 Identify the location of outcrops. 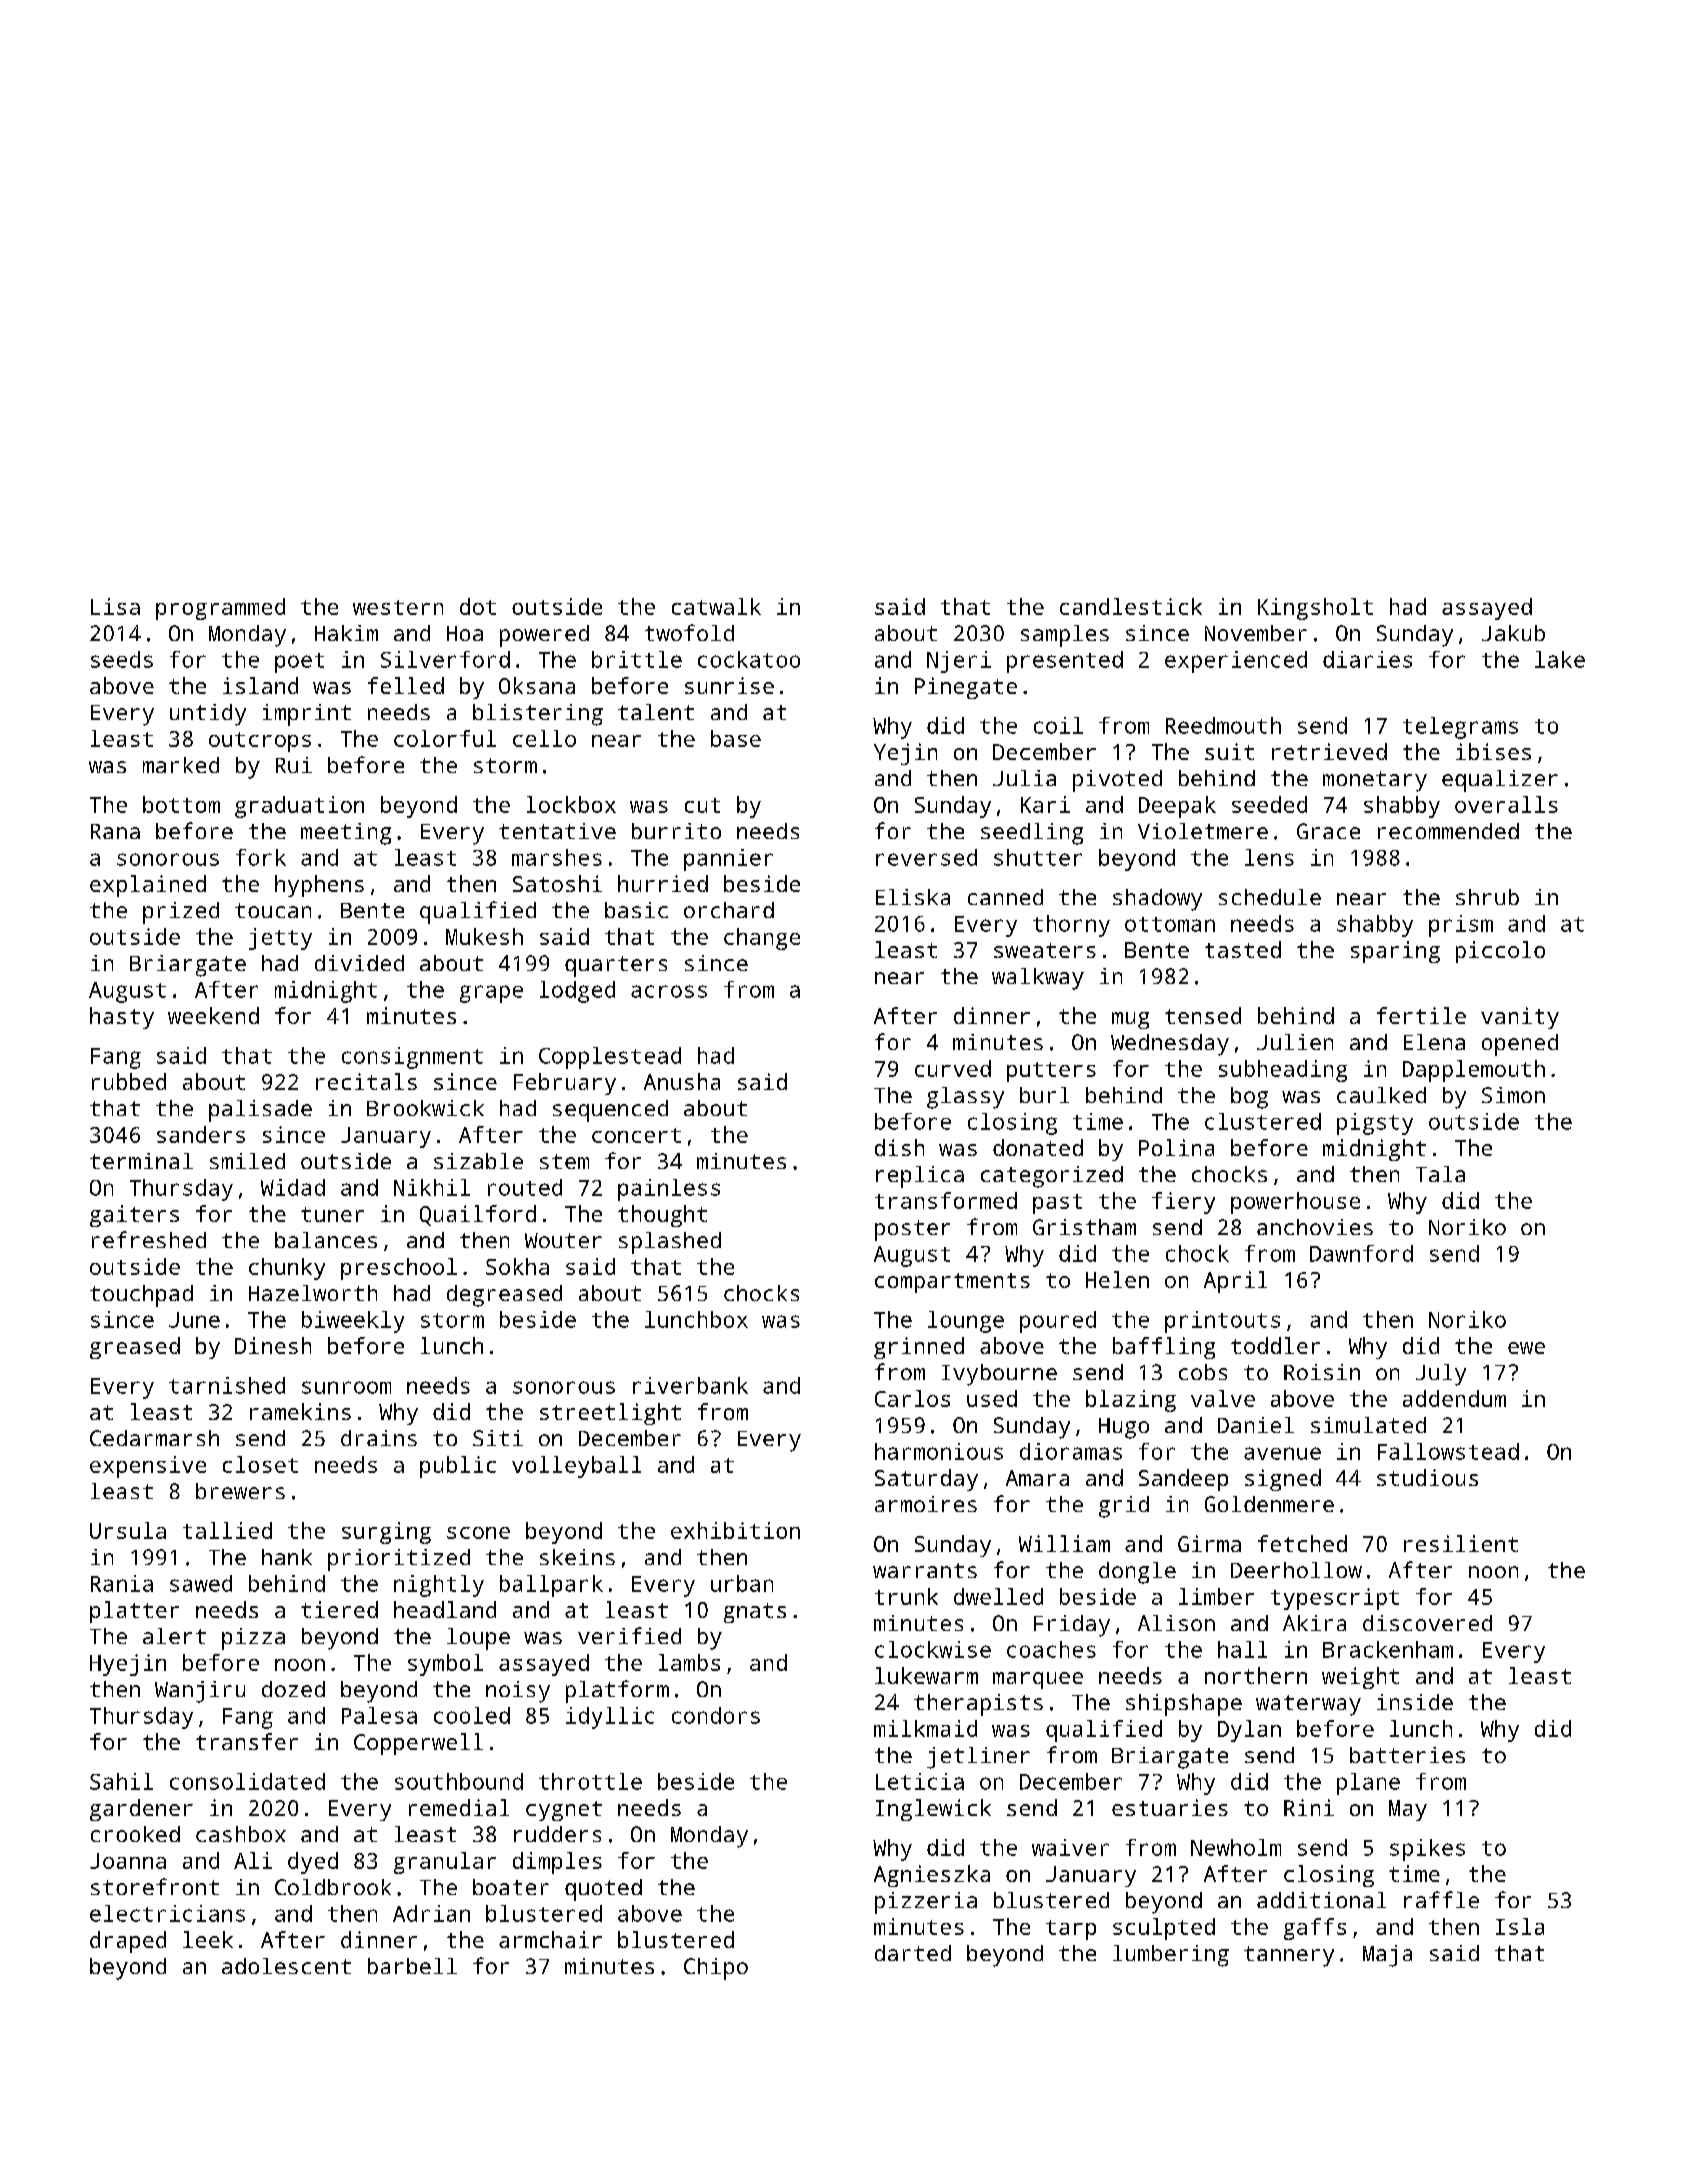
(260, 742).
